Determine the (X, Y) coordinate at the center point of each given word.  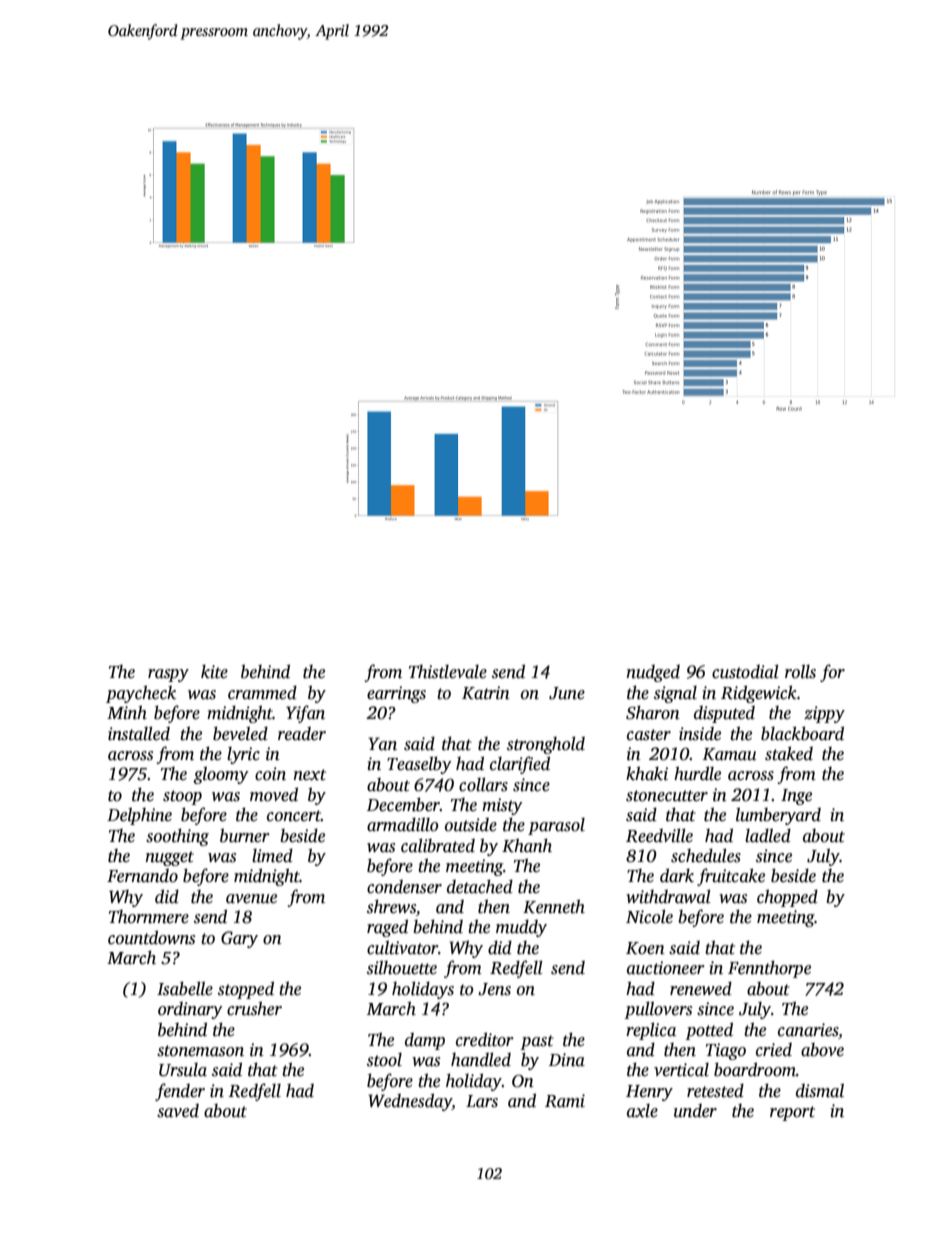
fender (180, 1092)
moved (274, 794)
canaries (808, 1030)
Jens (494, 989)
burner (245, 835)
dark (677, 875)
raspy (168, 675)
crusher (254, 1008)
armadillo (403, 825)
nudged (653, 673)
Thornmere (149, 917)
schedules (706, 855)
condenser (404, 887)
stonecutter (667, 796)
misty (502, 806)
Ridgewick (759, 694)
